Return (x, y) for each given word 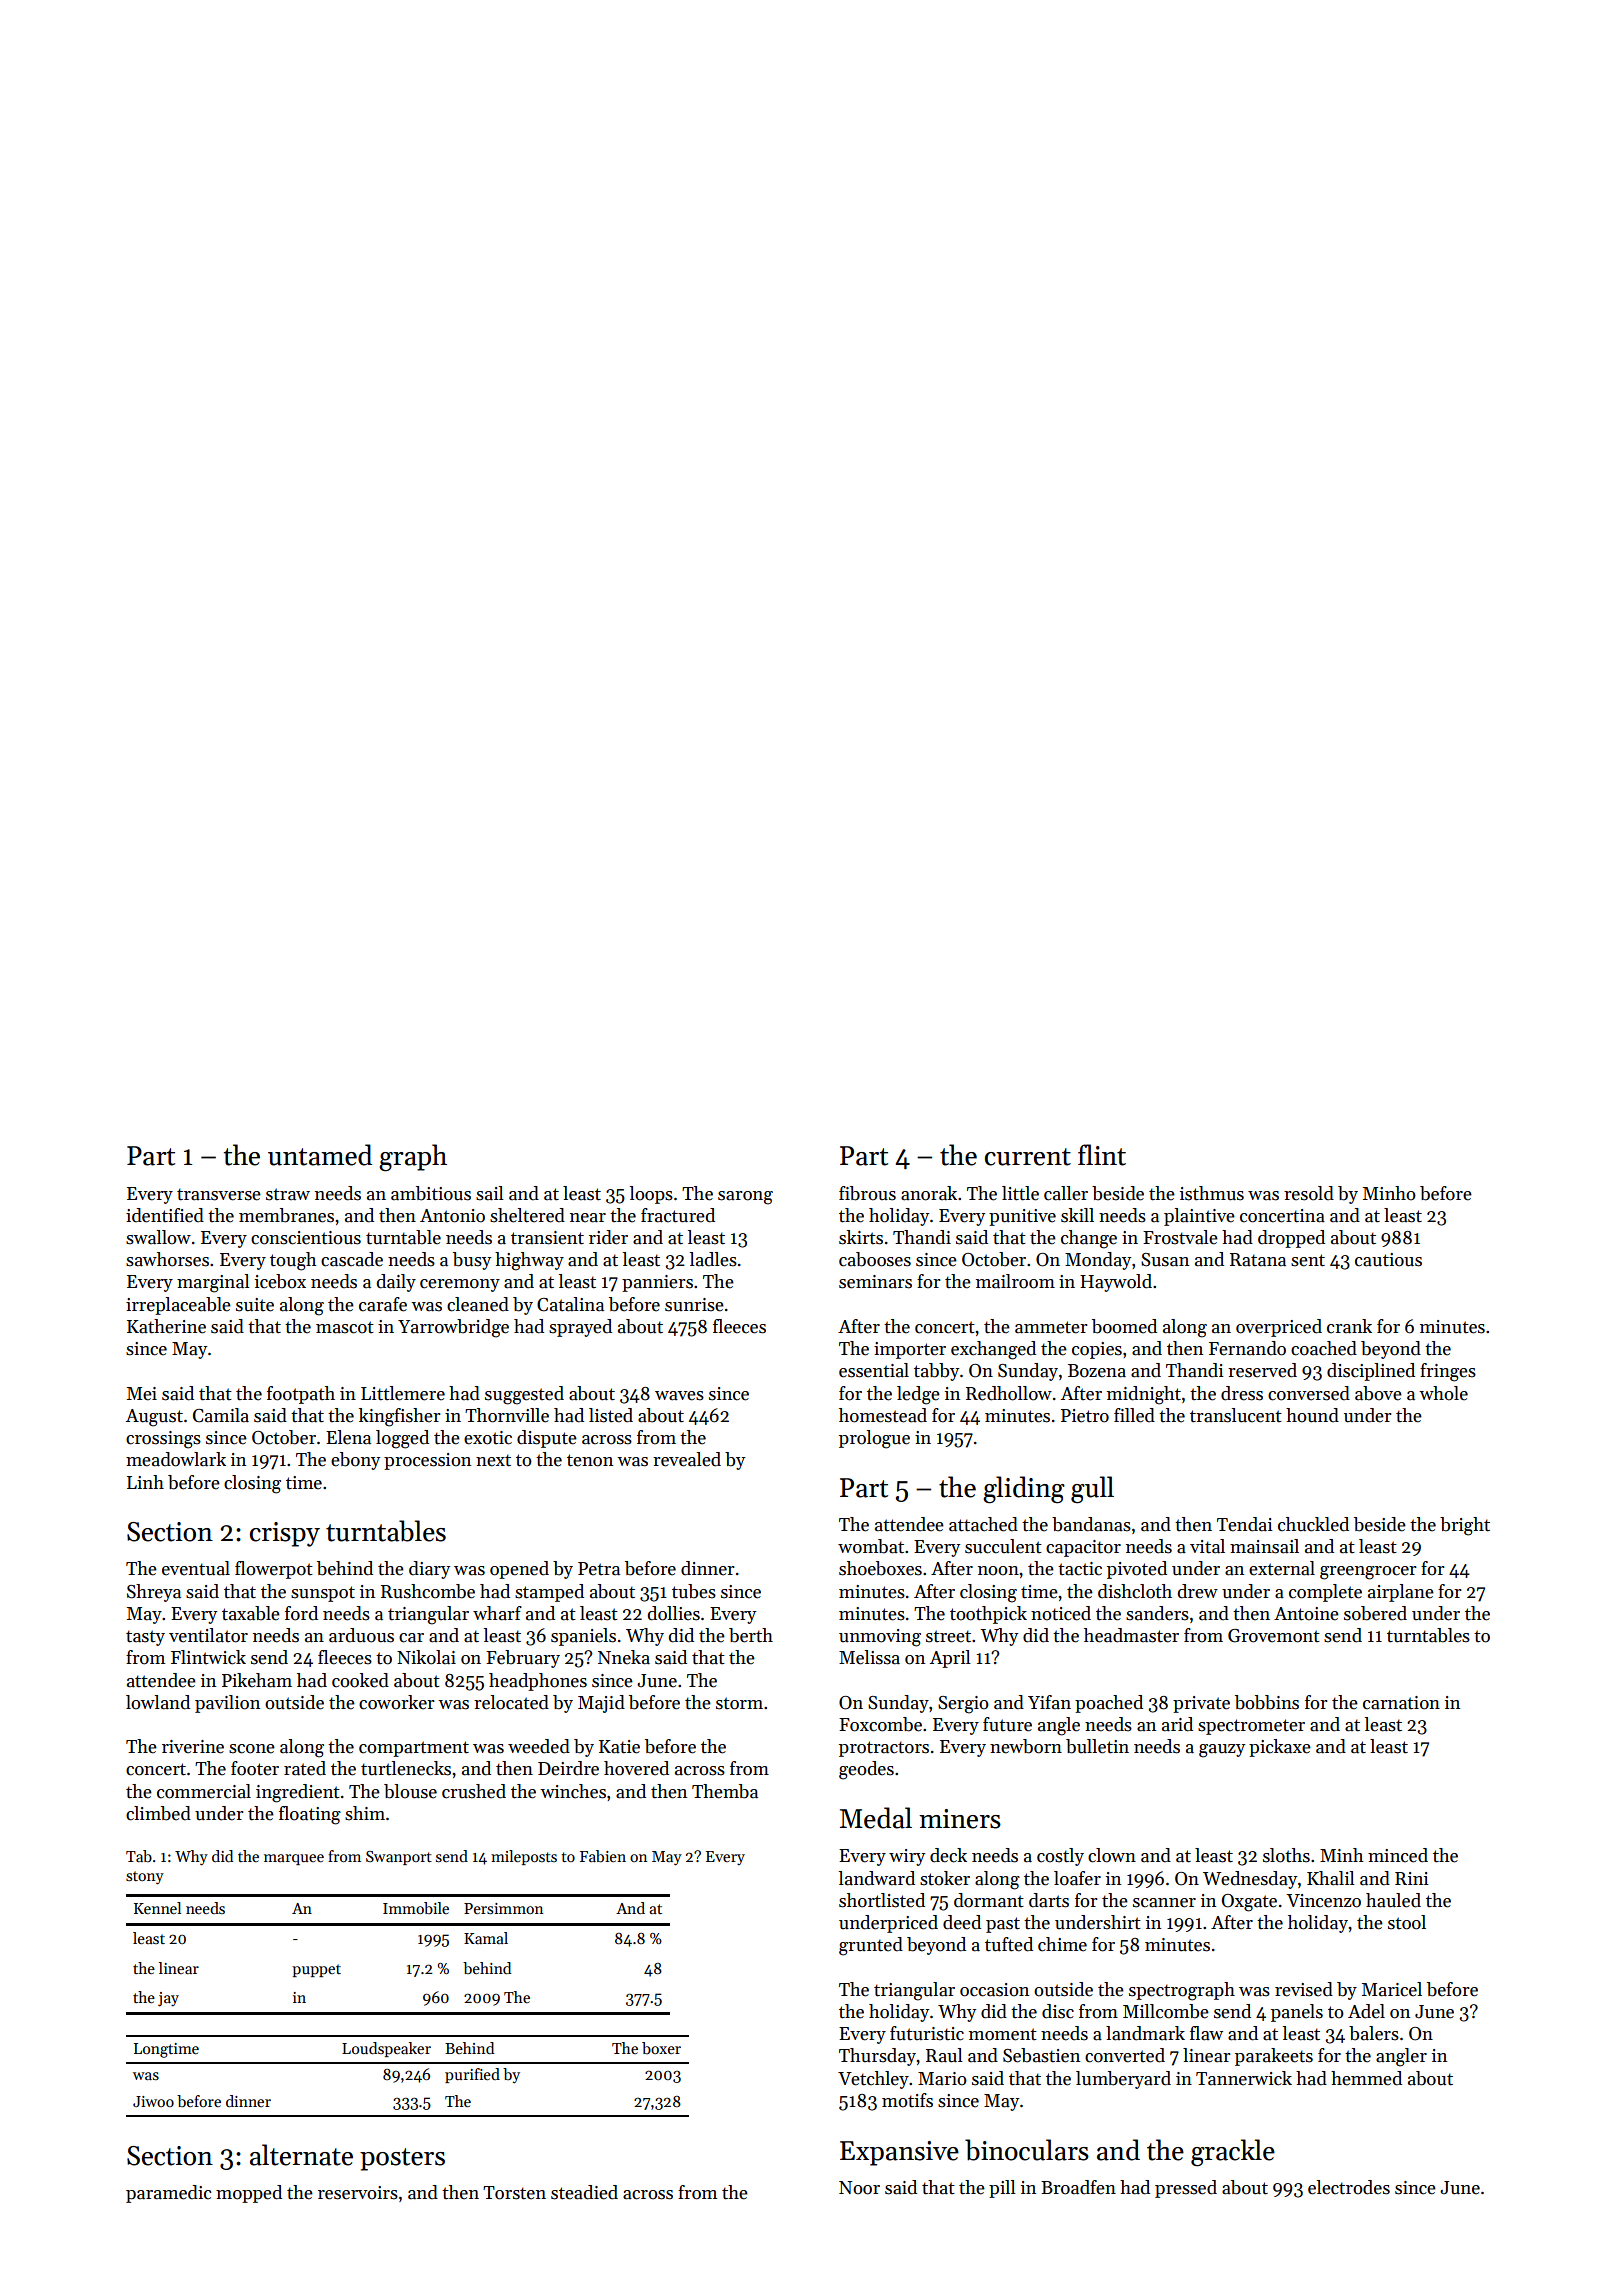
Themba (725, 1791)
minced (1398, 1855)
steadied (584, 2192)
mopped (249, 2194)
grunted (871, 1946)
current (1028, 1157)
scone (252, 1749)
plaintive (1199, 1217)
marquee (294, 1859)
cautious (1388, 1260)
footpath (301, 1395)
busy (472, 1261)
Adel (1366, 2011)
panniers (657, 1283)
